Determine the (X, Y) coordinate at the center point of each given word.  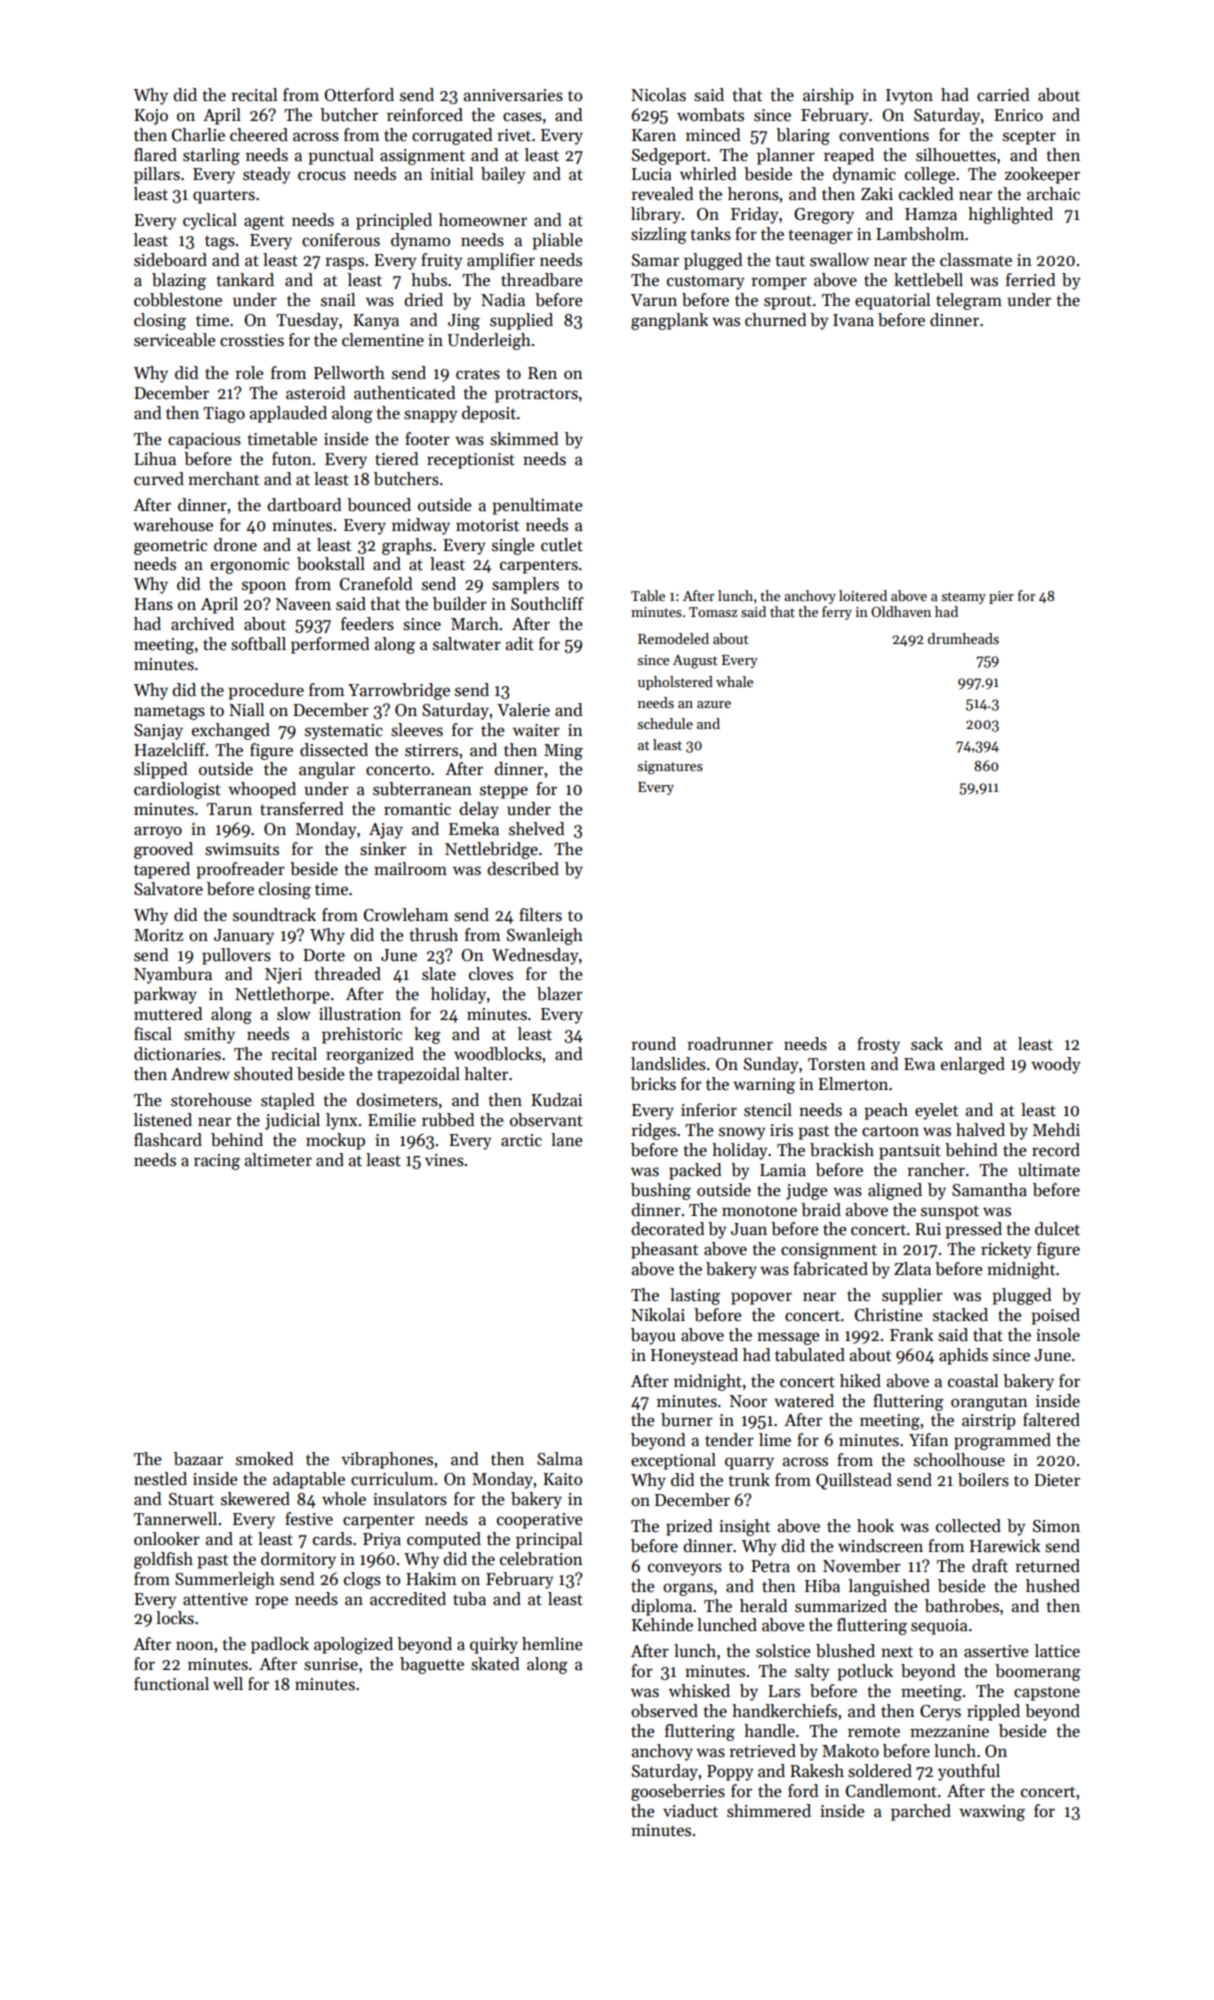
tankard (245, 280)
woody (1056, 1065)
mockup (335, 1141)
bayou (653, 1336)
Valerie (523, 710)
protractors (536, 395)
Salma (560, 1459)
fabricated (830, 1269)
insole (1058, 1335)
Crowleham (406, 915)
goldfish (163, 1560)
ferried (1031, 280)
